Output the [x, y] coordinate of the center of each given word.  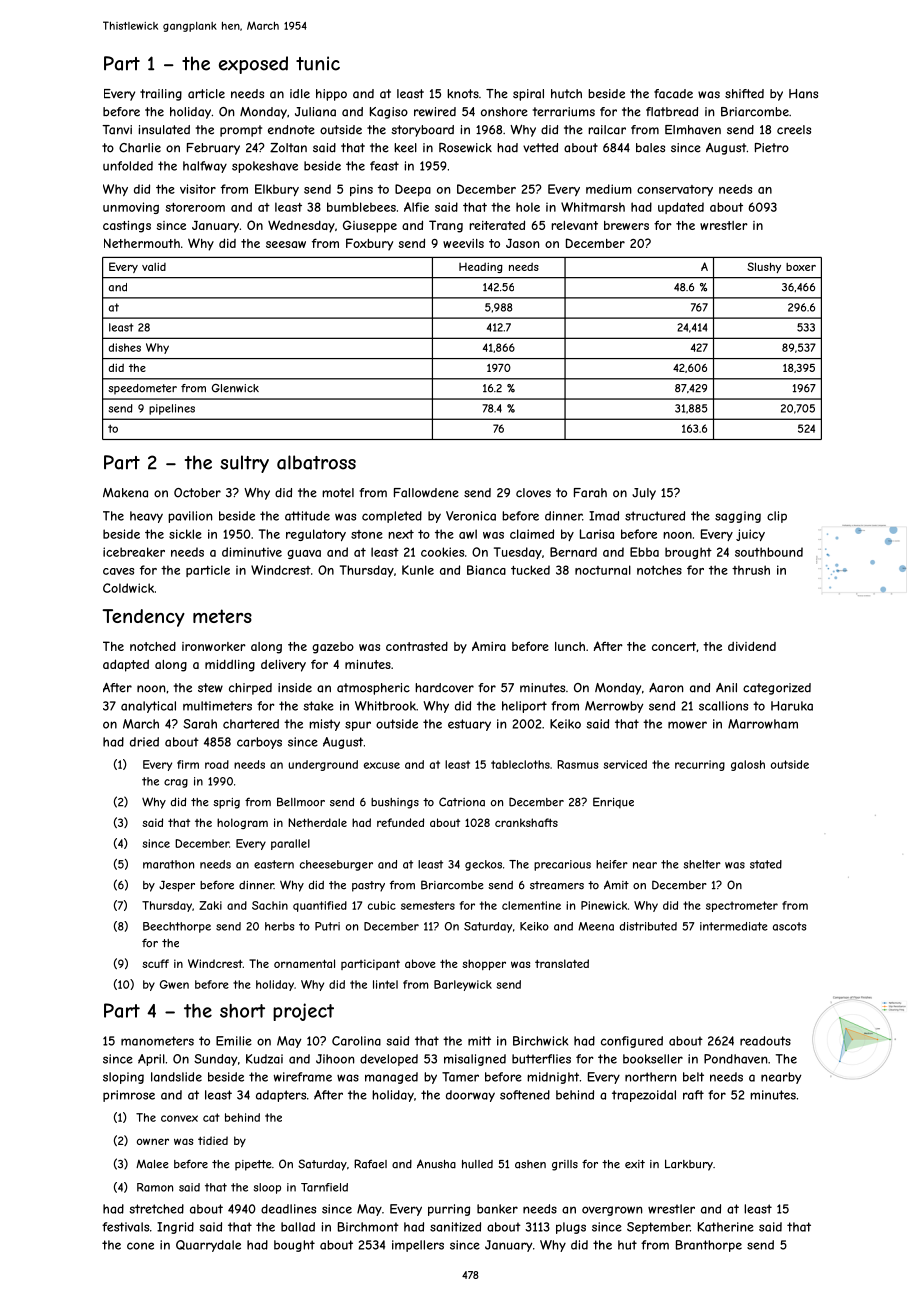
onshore [504, 112]
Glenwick [235, 388]
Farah [590, 493]
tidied [213, 1140]
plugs [571, 1228]
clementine [531, 905]
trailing [161, 95]
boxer [801, 267]
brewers [626, 225]
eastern [274, 864]
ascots [790, 926]
